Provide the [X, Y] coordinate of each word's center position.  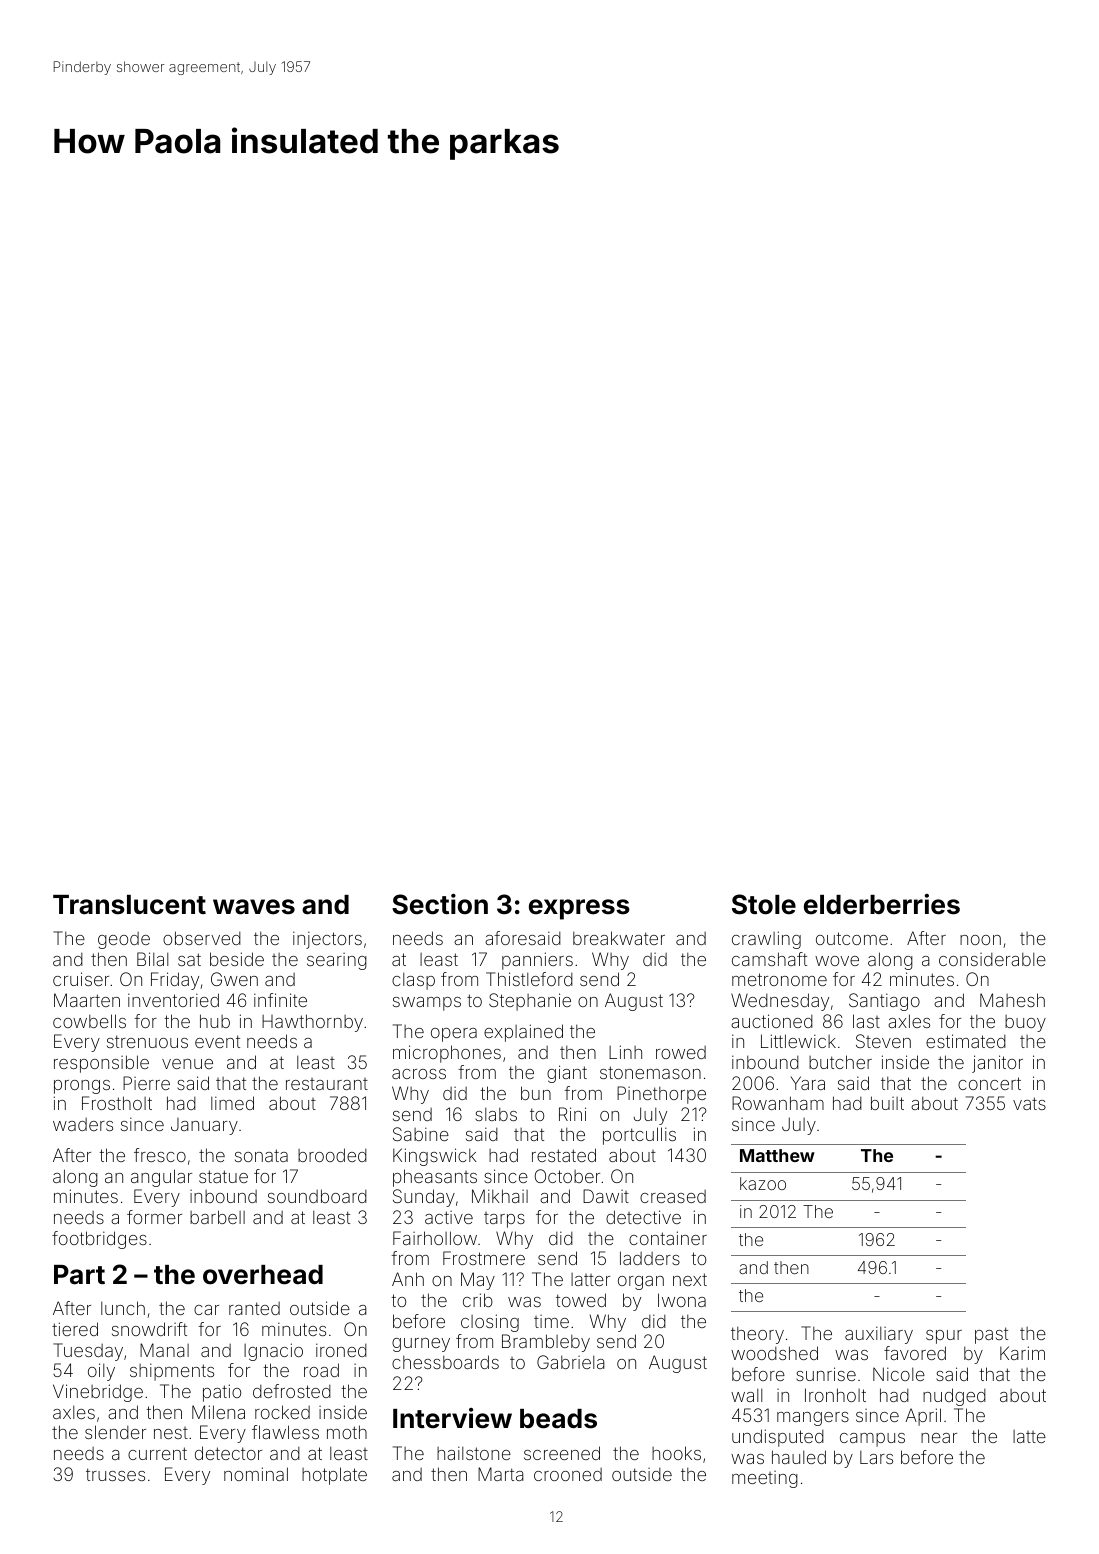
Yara [808, 1083]
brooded [332, 1155]
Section [440, 904]
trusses [115, 1474]
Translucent [129, 905]
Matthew [777, 1155]
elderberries [882, 904]
